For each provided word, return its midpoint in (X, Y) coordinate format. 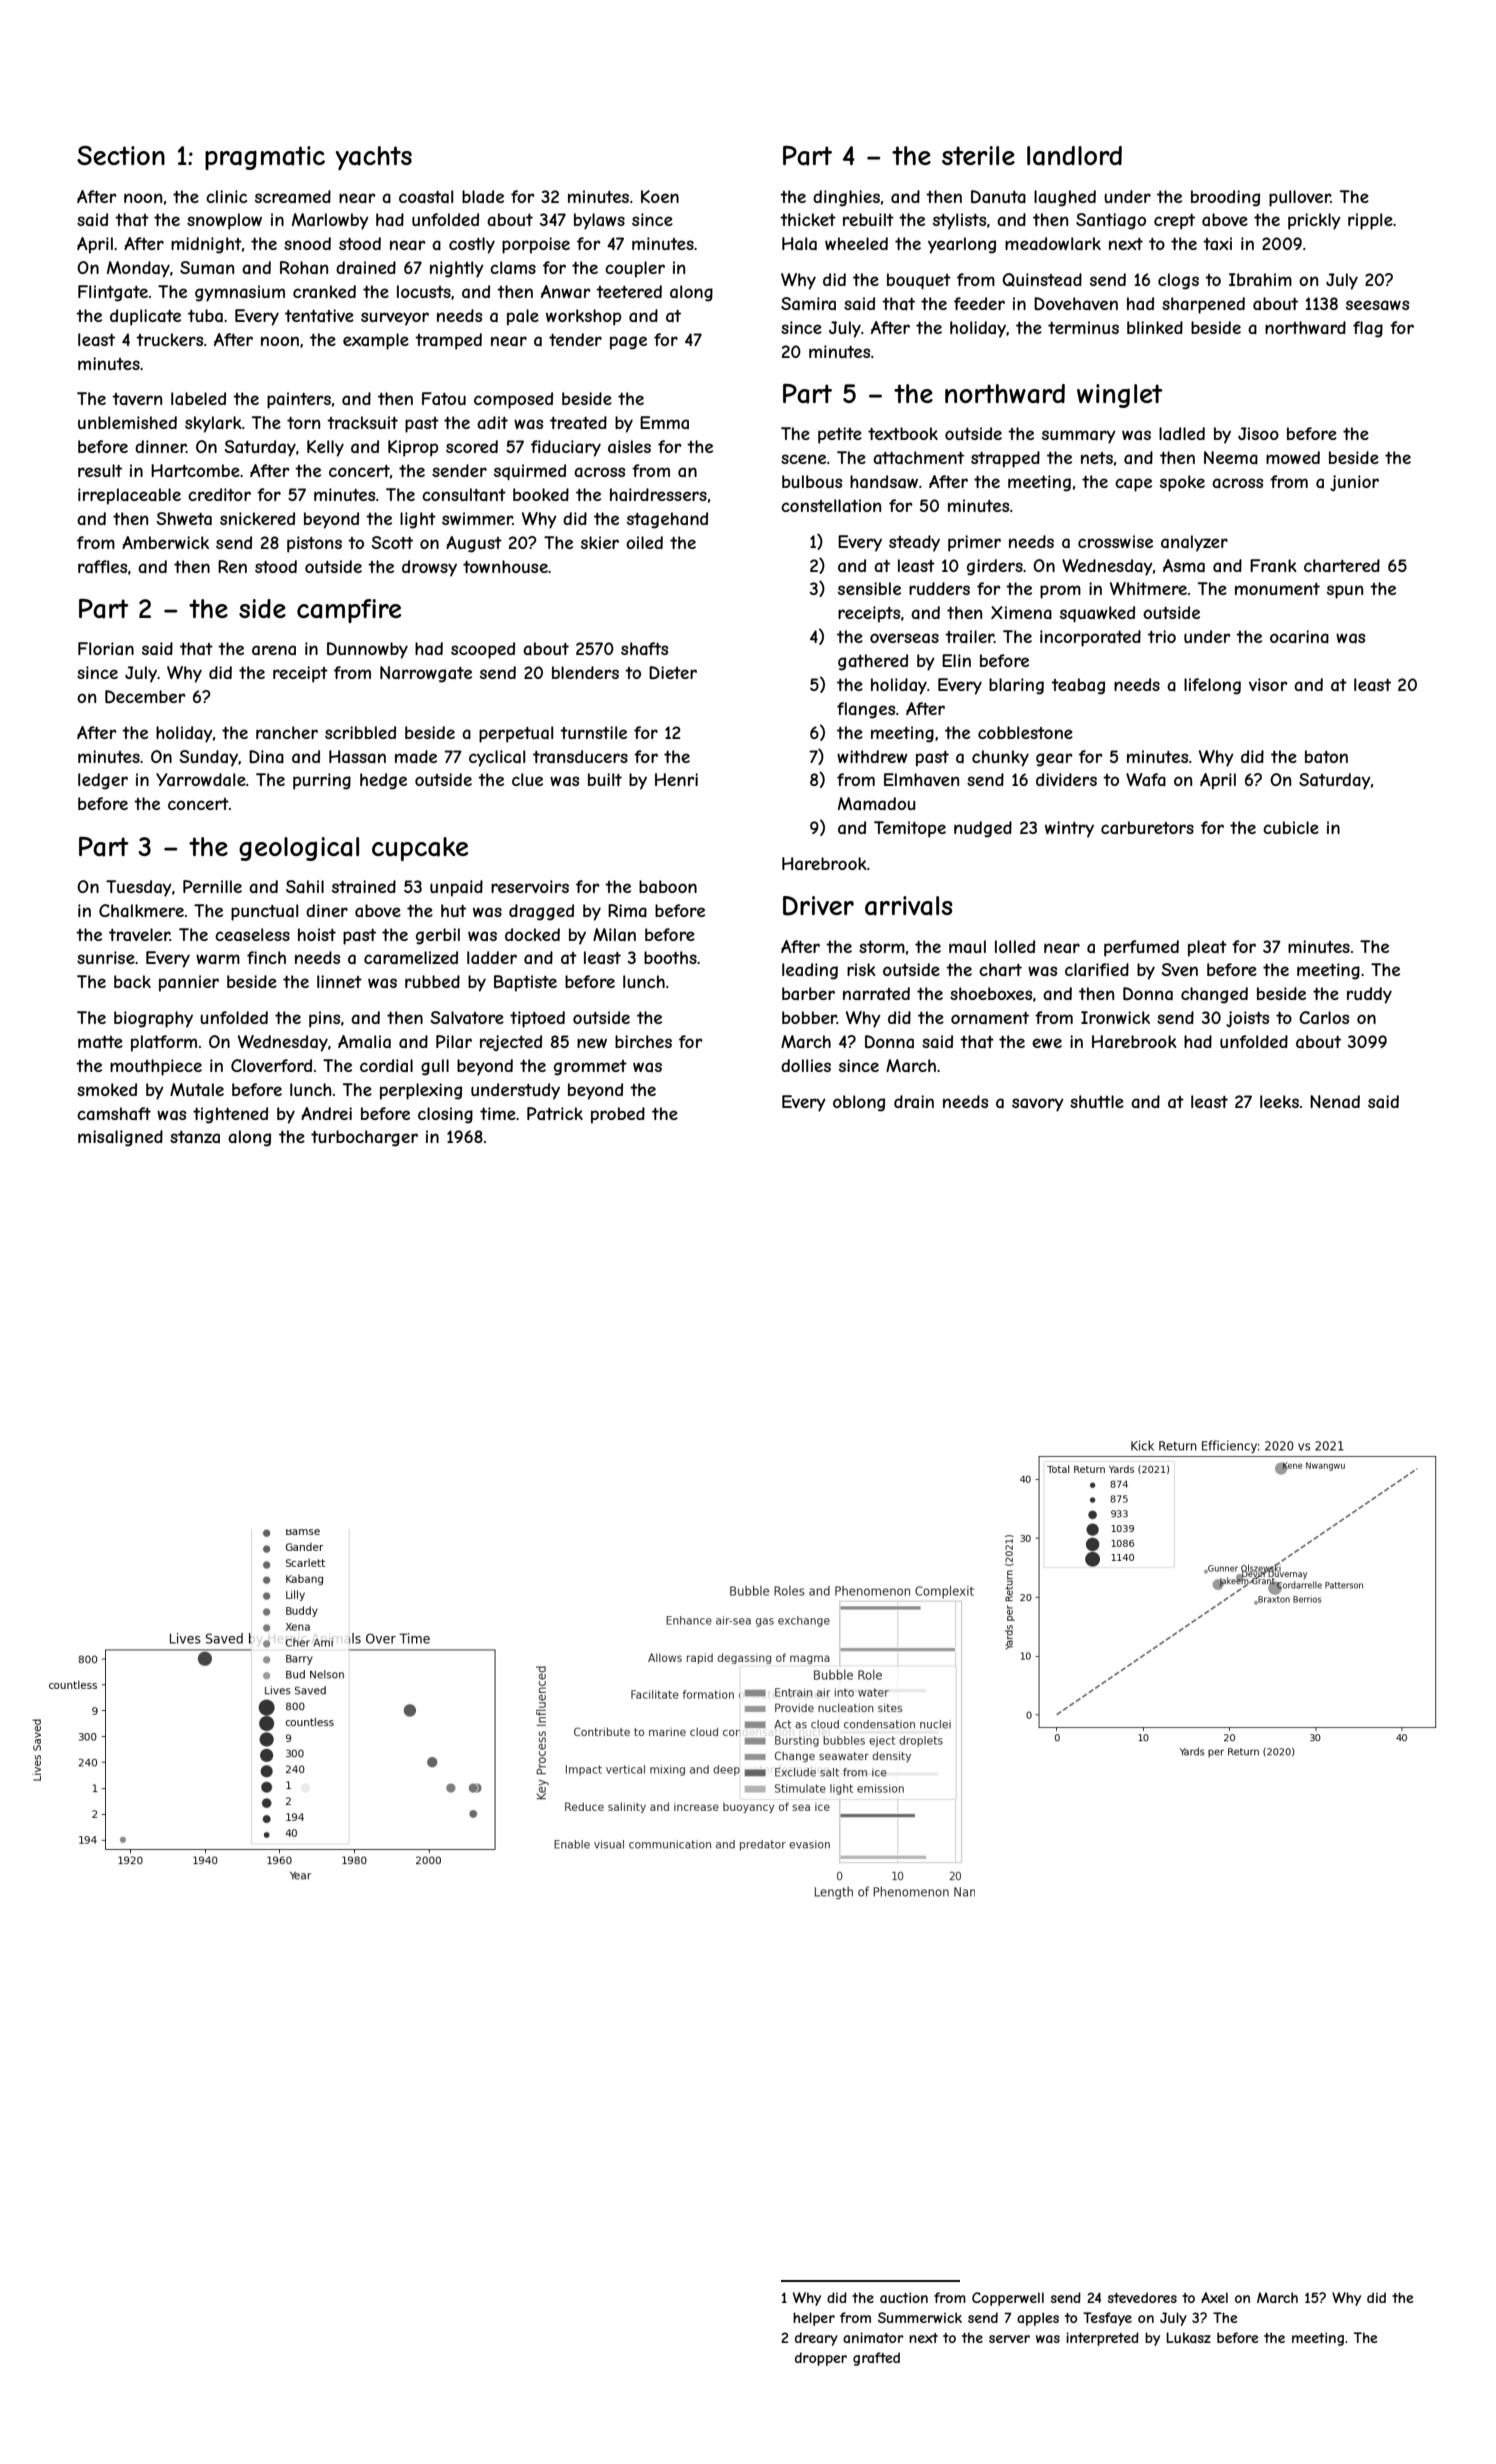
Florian (106, 648)
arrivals (909, 906)
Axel (1214, 2297)
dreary (816, 2339)
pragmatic (265, 158)
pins (324, 1019)
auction (904, 2297)
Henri (676, 779)
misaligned (120, 1138)
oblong (859, 1103)
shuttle (1097, 1101)
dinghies (846, 198)
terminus (1083, 327)
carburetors (1147, 827)
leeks (1279, 1101)
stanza (195, 1137)
